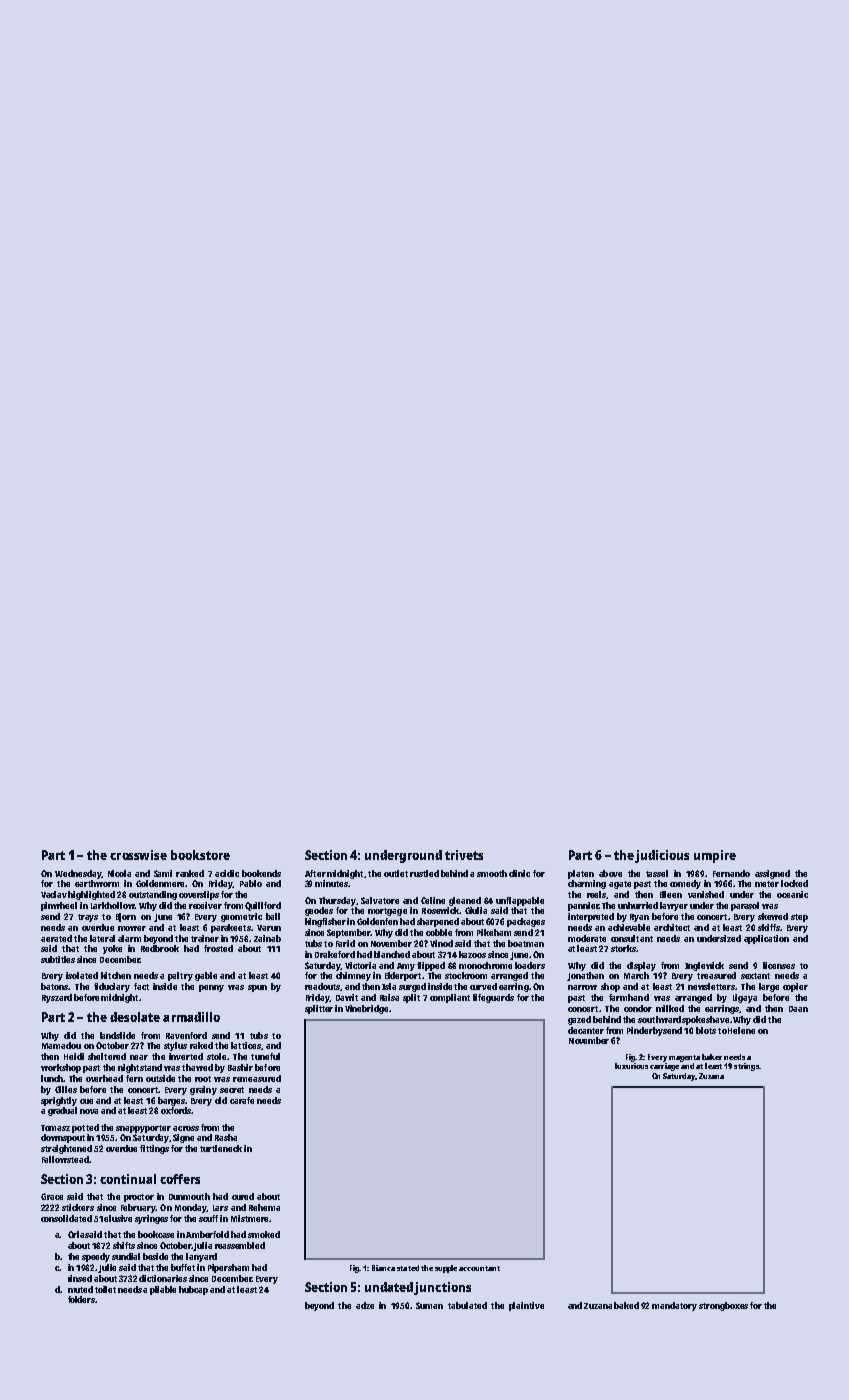 This page has width=849, height=1400. I want to click on trivets, so click(464, 855).
